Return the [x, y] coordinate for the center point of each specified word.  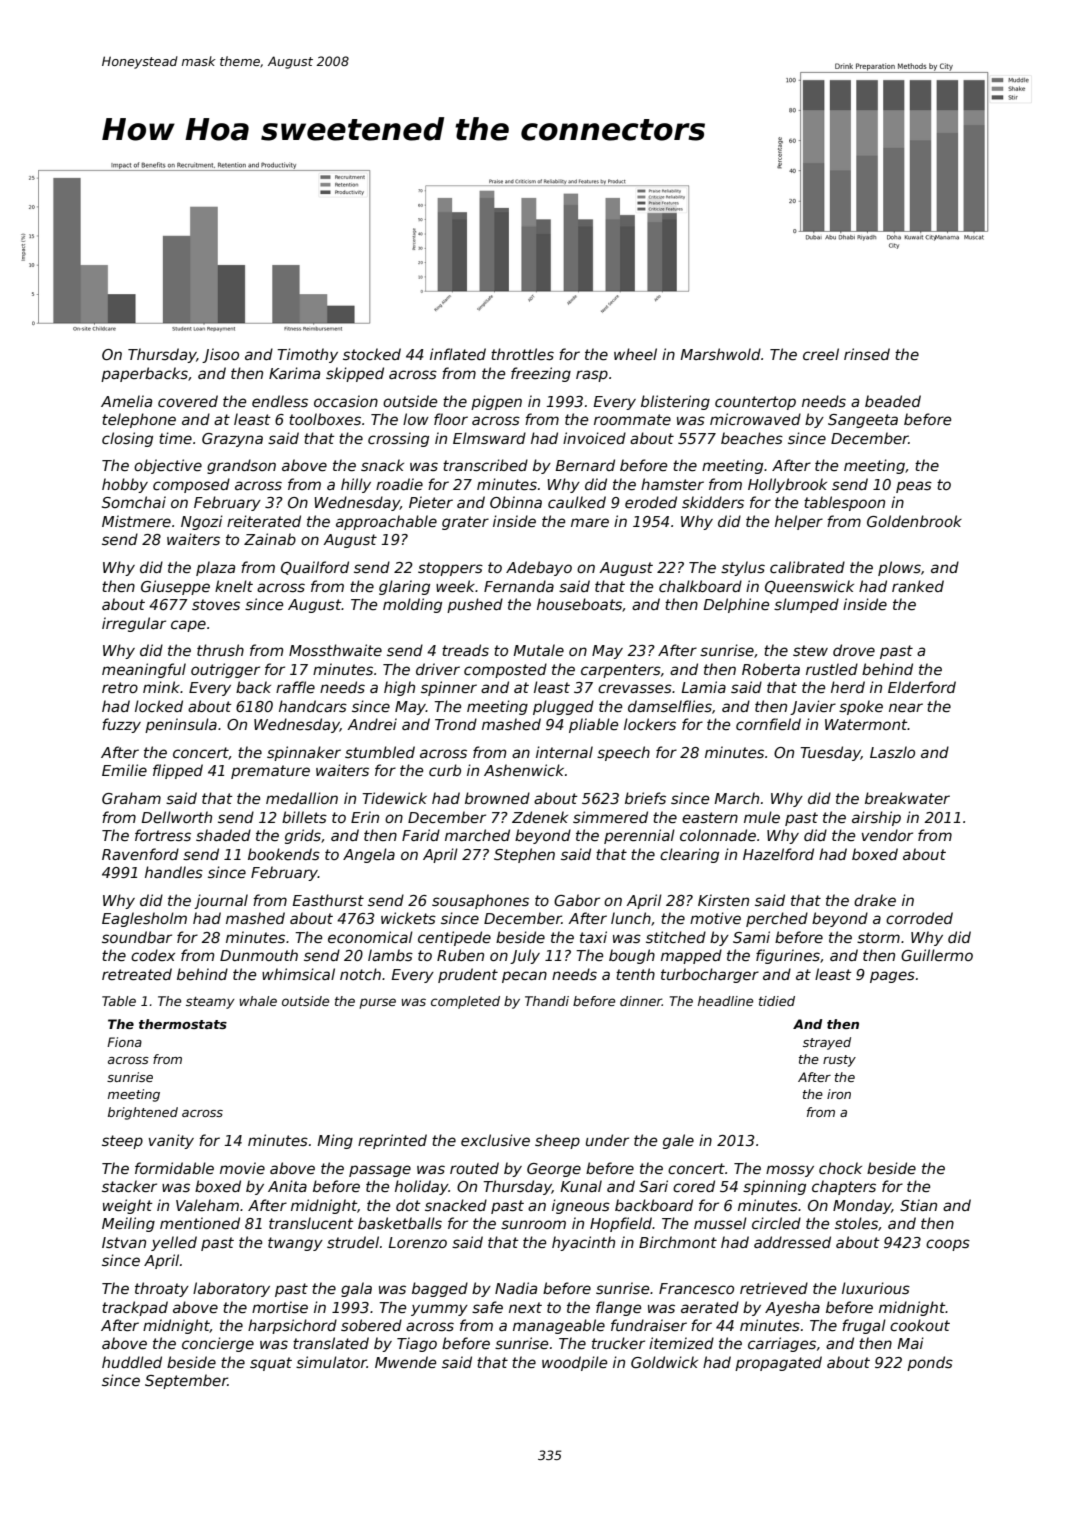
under [607, 1140]
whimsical [298, 974]
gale [678, 1141]
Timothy [307, 355]
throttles [522, 354]
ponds [930, 1363]
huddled [132, 1362]
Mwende [405, 1362]
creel [821, 354]
